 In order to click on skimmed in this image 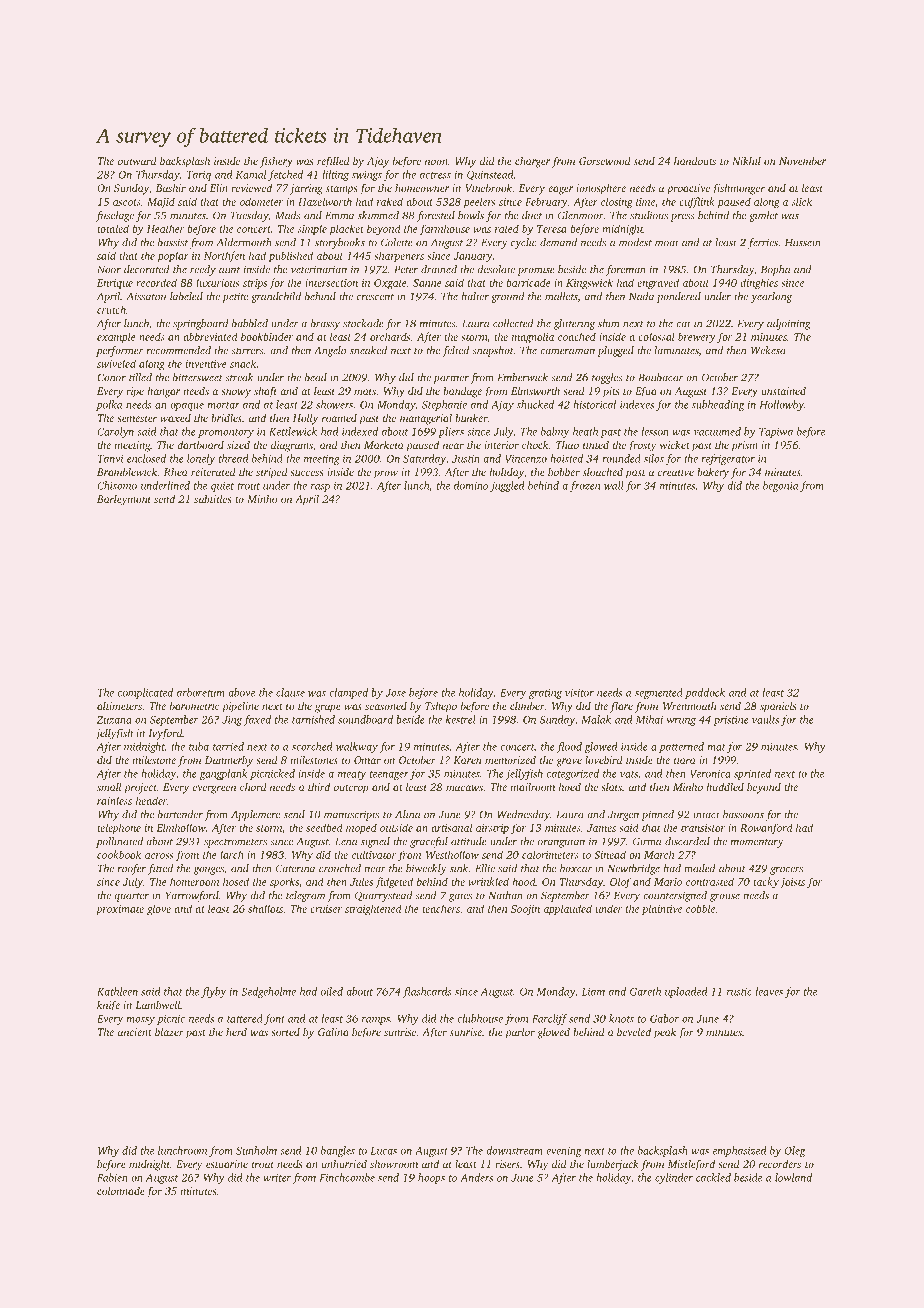, I will do `click(378, 215)`.
